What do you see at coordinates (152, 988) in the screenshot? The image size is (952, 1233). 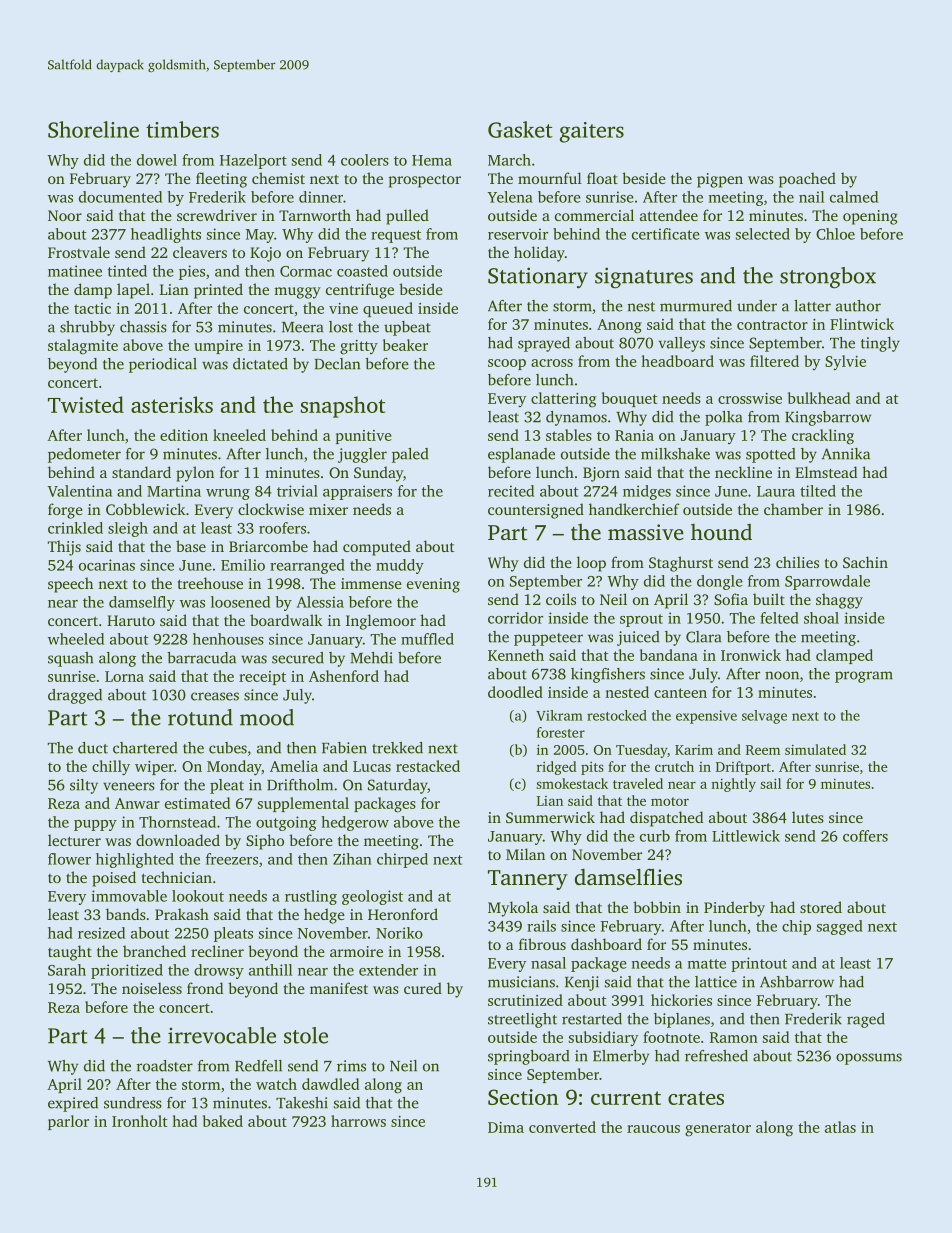 I see `noiseless` at bounding box center [152, 988].
